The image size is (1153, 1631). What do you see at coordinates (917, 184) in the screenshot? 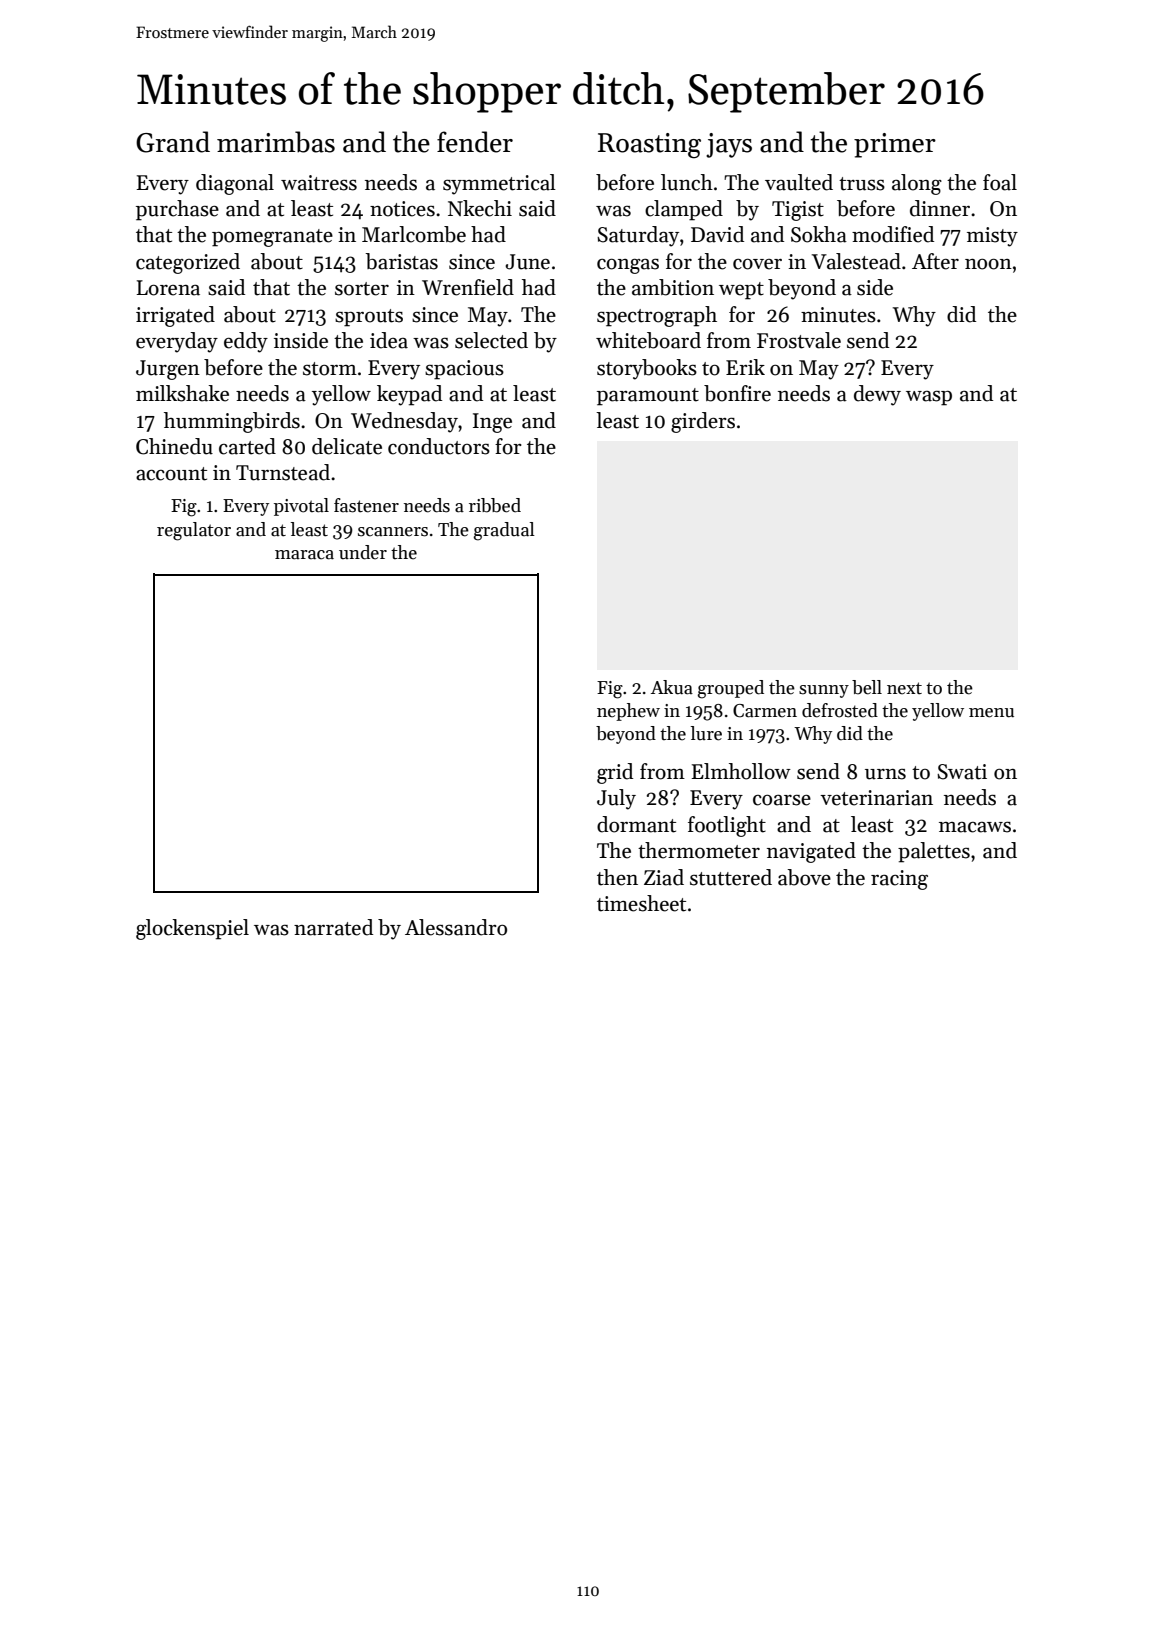
I see `along` at bounding box center [917, 184].
